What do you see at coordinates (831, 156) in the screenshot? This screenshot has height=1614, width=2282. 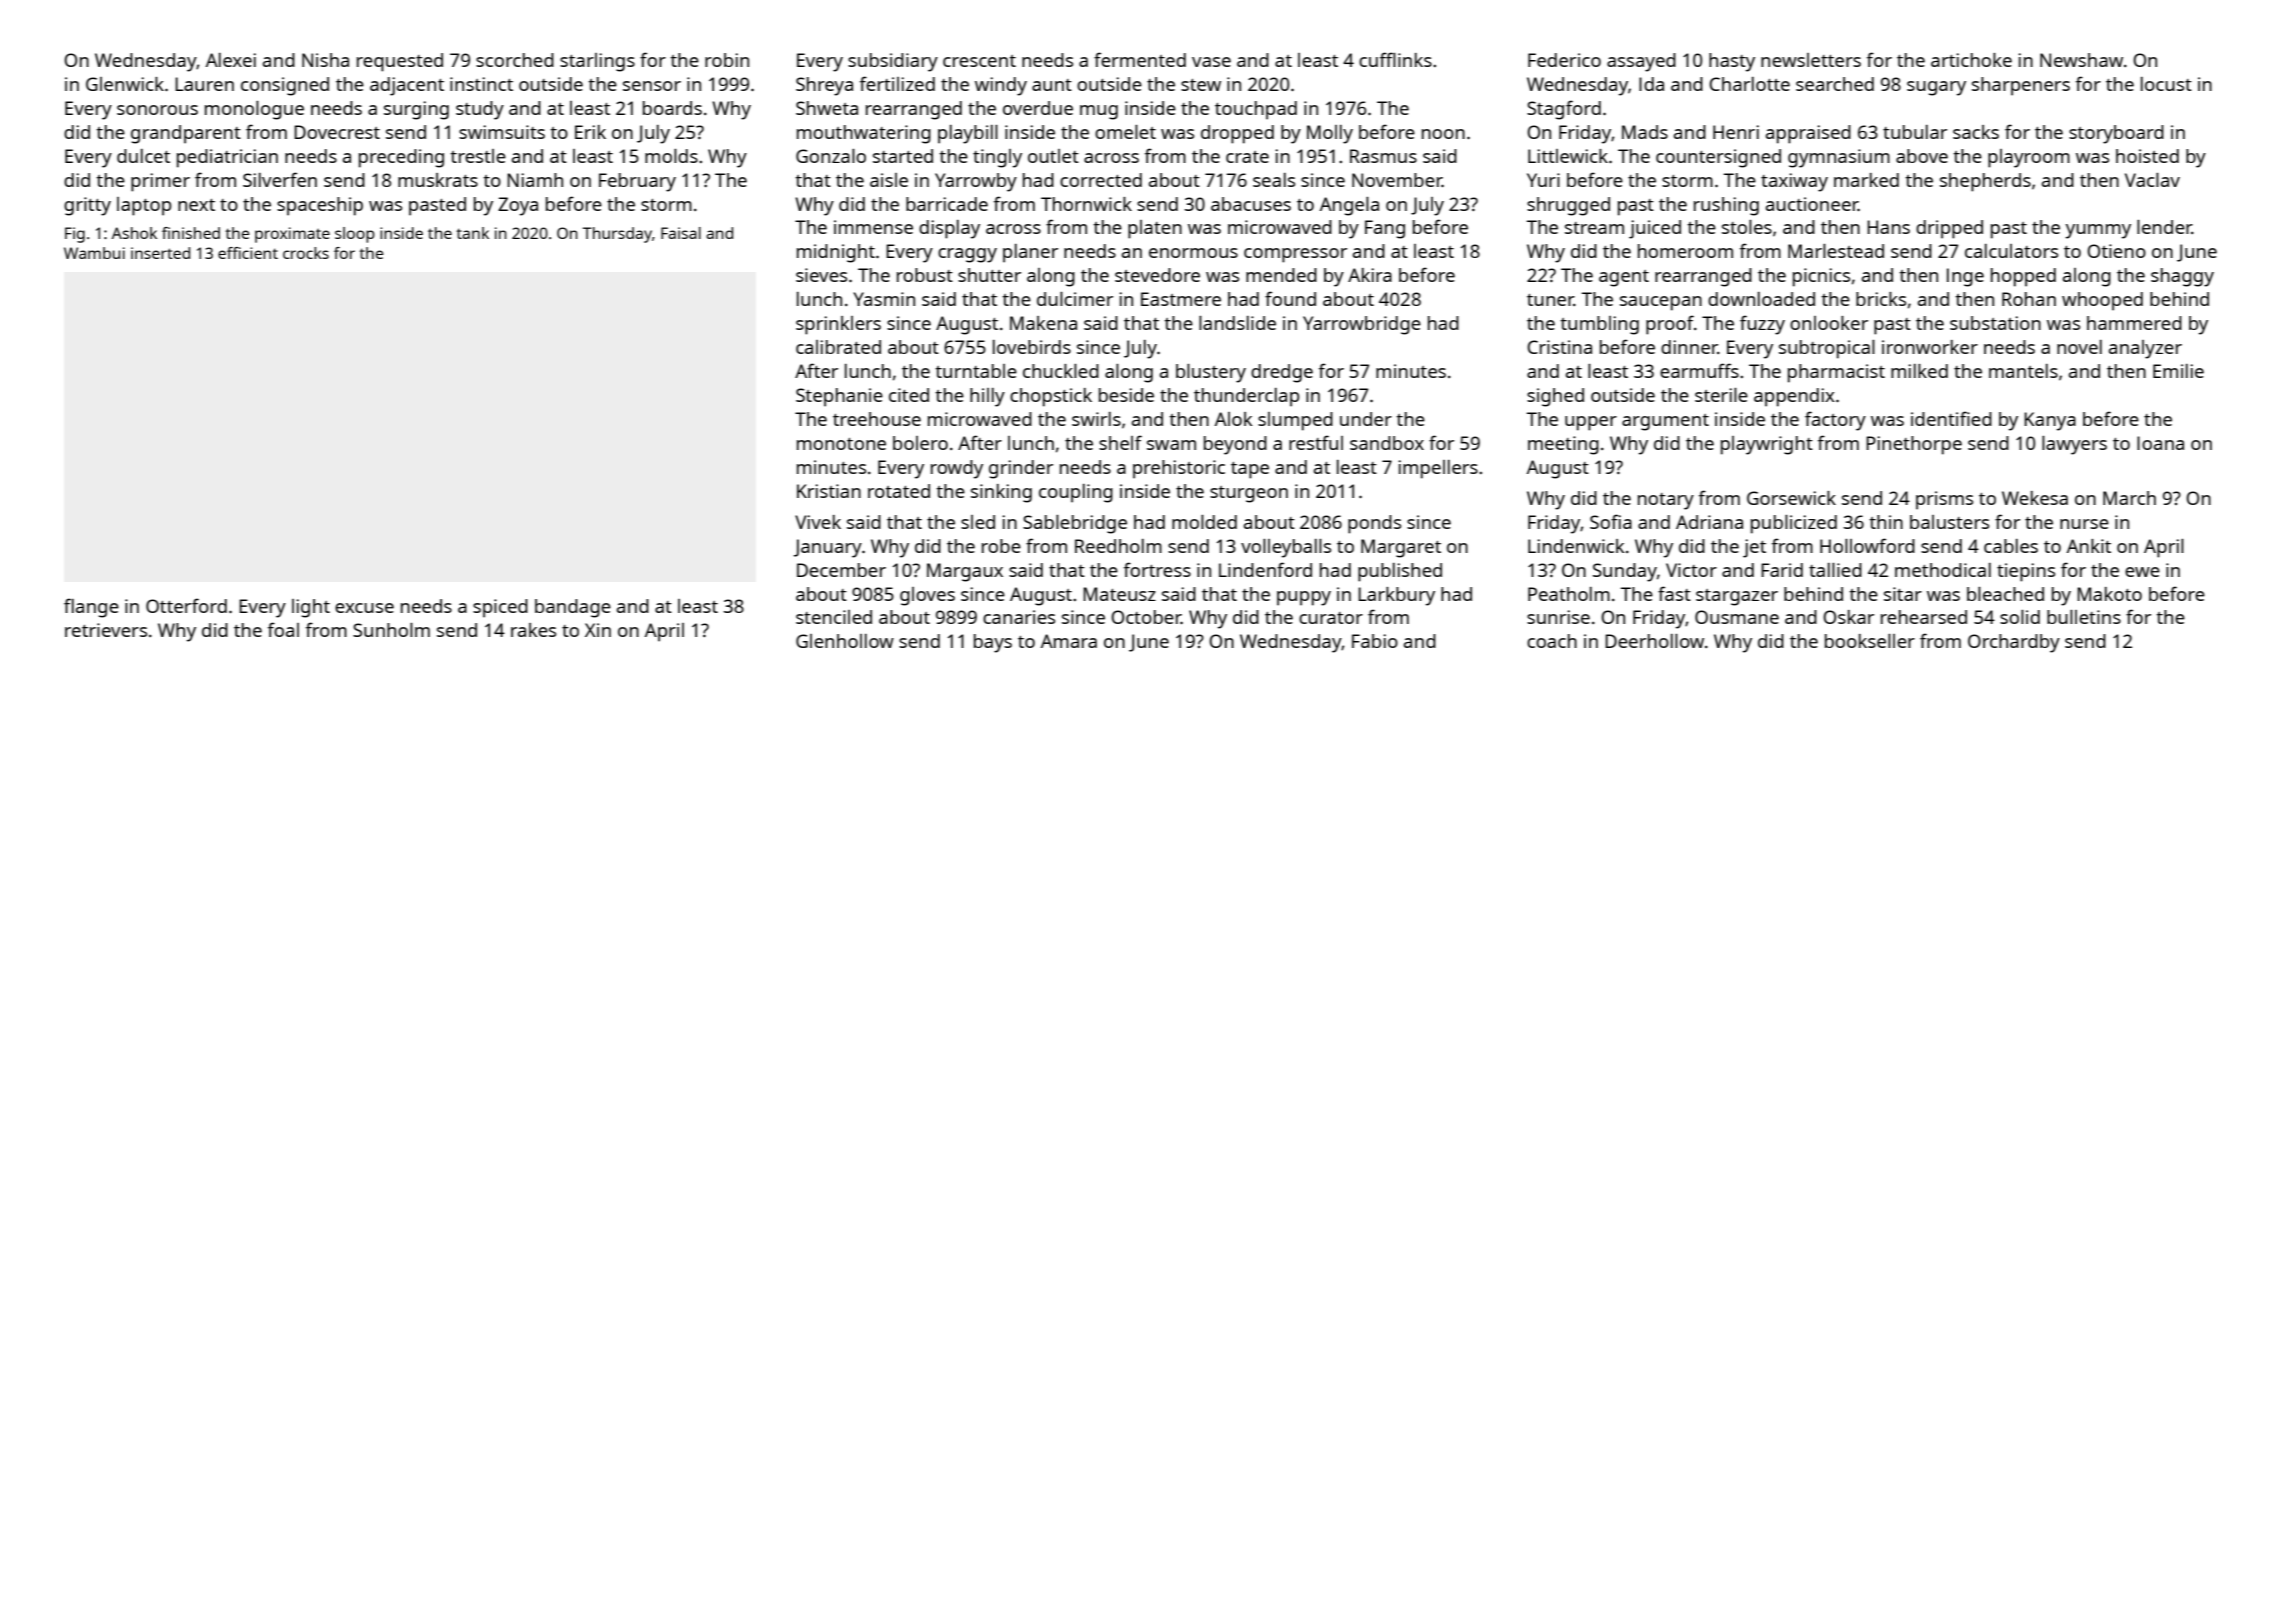 I see `Gonzalo` at bounding box center [831, 156].
